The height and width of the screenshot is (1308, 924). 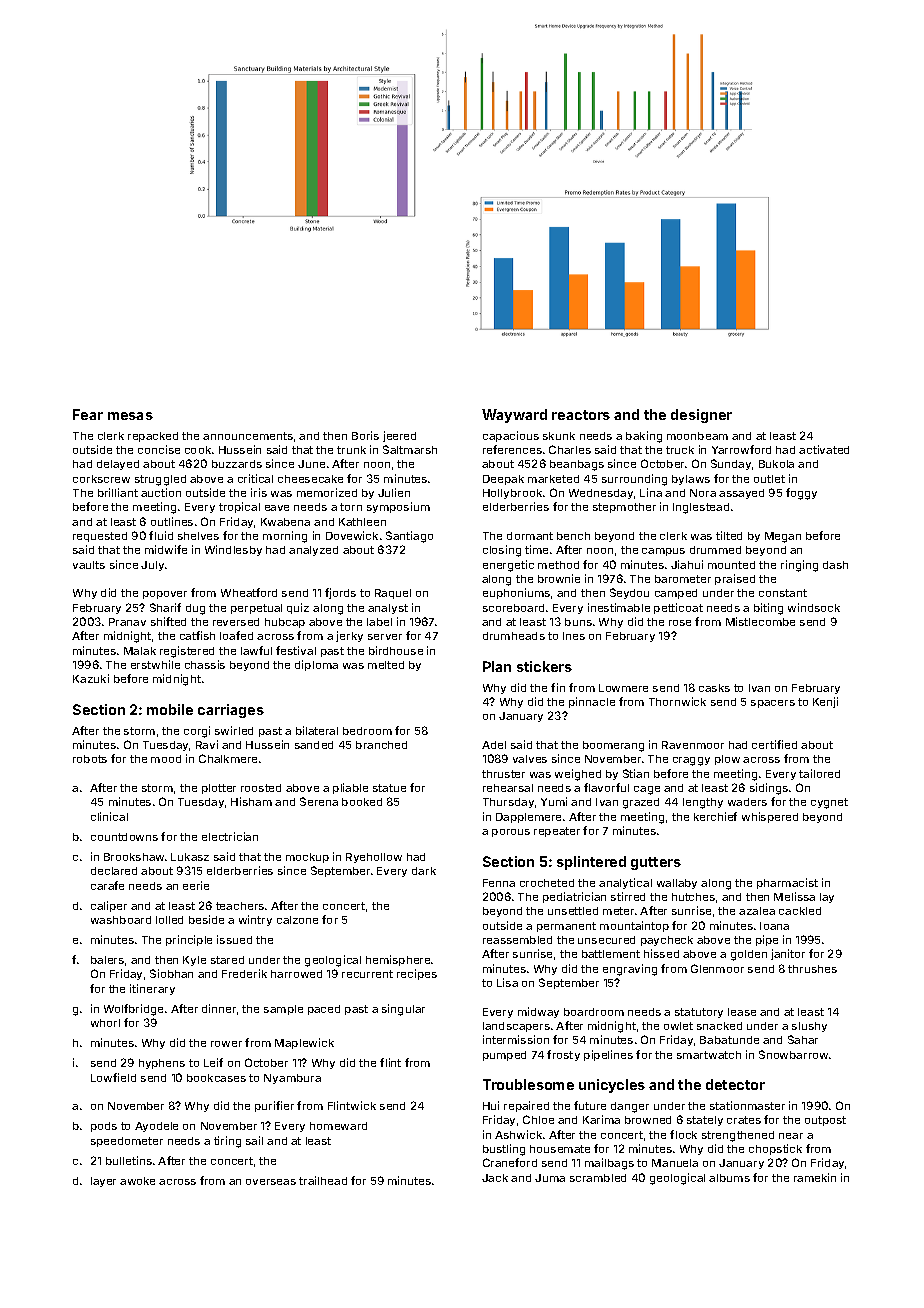 What do you see at coordinates (499, 883) in the screenshot?
I see `Fenna` at bounding box center [499, 883].
